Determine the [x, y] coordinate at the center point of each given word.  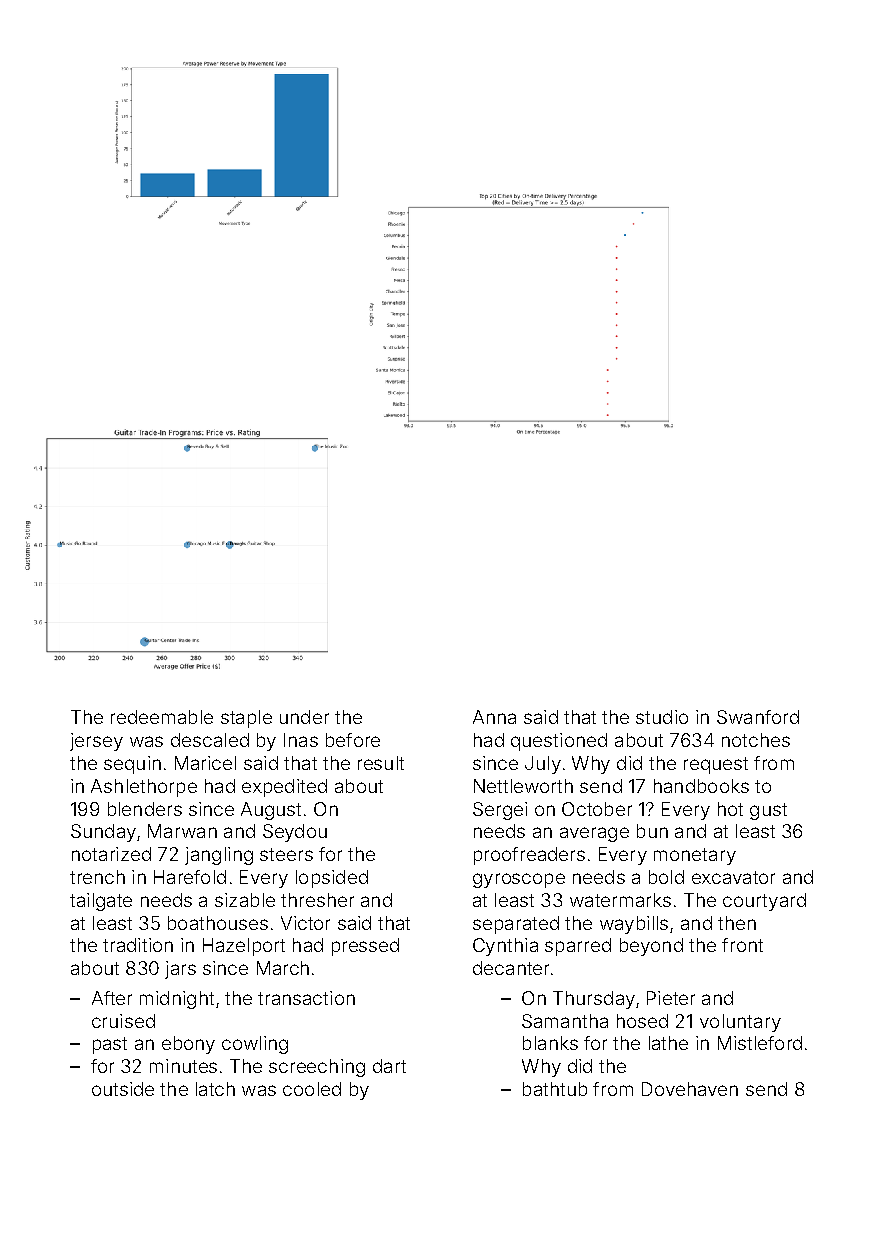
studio [662, 717]
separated [516, 925]
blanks [550, 1043]
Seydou [295, 833]
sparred [578, 947]
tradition [138, 945]
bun [652, 831]
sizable [245, 900]
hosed [642, 1021]
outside [123, 1089]
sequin [132, 765]
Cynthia [505, 947]
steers [286, 854]
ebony [188, 1045]
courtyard [764, 902]
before [353, 740]
